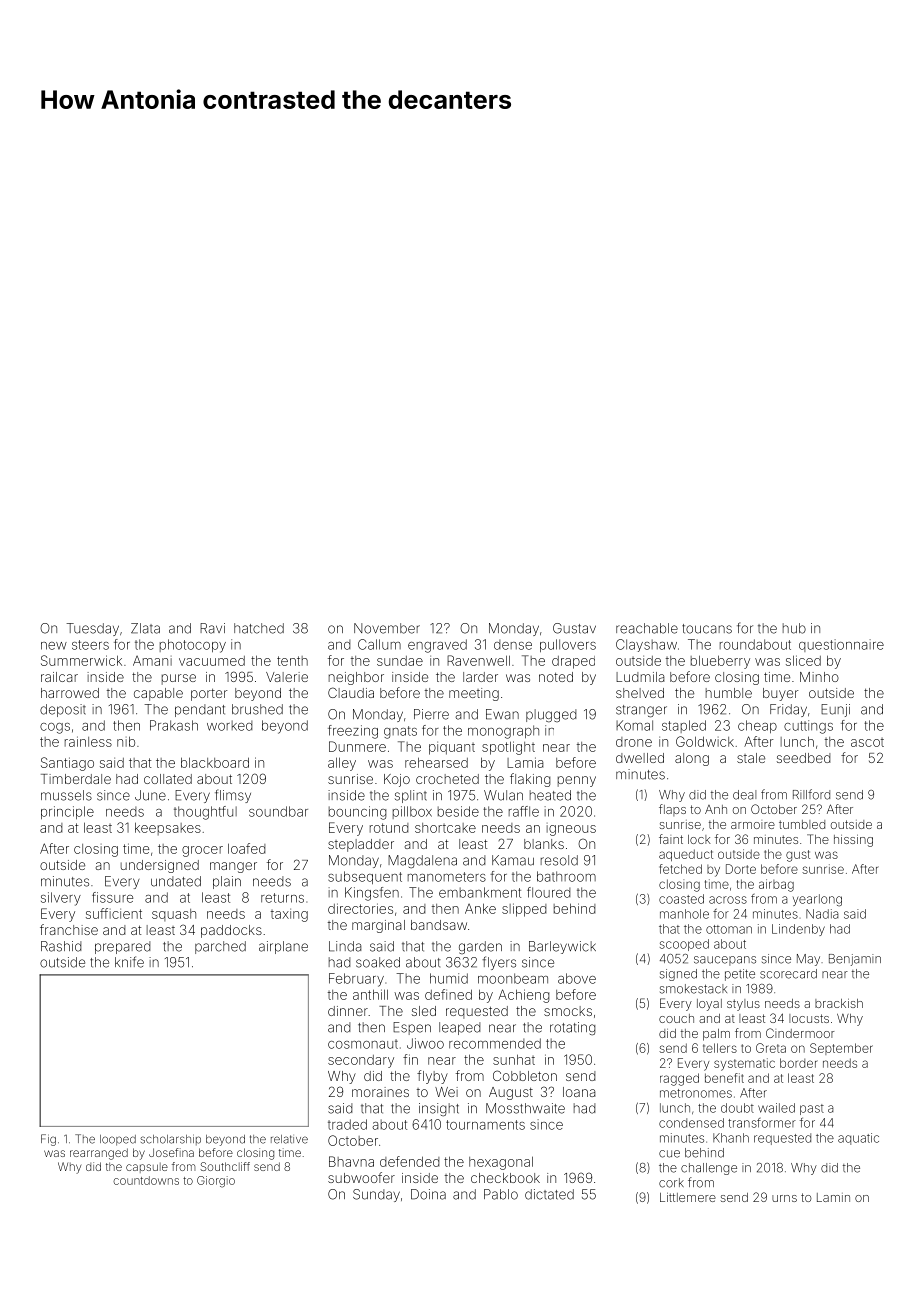 The height and width of the screenshot is (1308, 924). I want to click on parched, so click(220, 947).
